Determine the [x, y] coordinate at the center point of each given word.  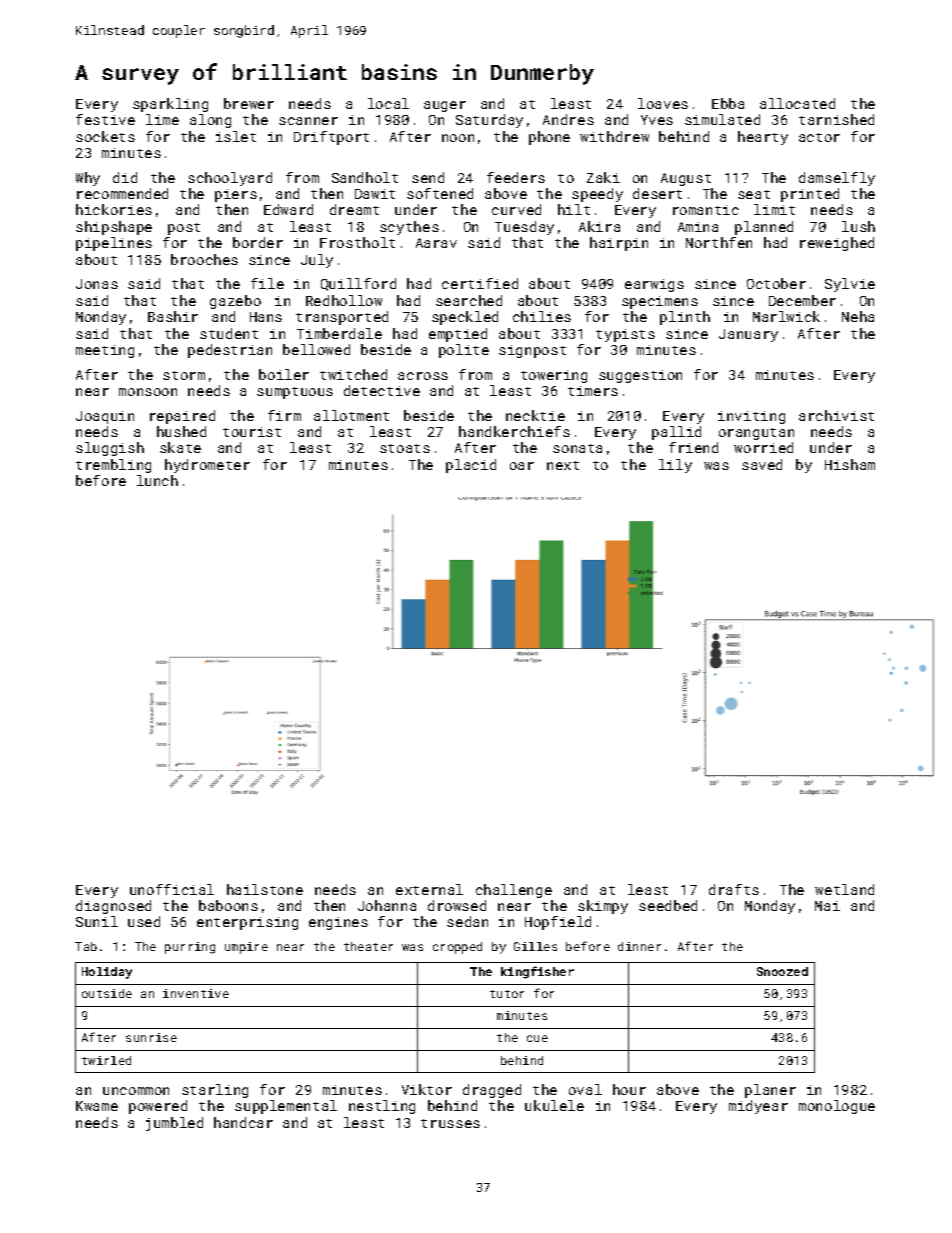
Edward [288, 209]
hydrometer [207, 466]
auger [445, 106]
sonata [577, 448]
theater [368, 946]
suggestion [640, 376]
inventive [196, 993]
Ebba [728, 103]
